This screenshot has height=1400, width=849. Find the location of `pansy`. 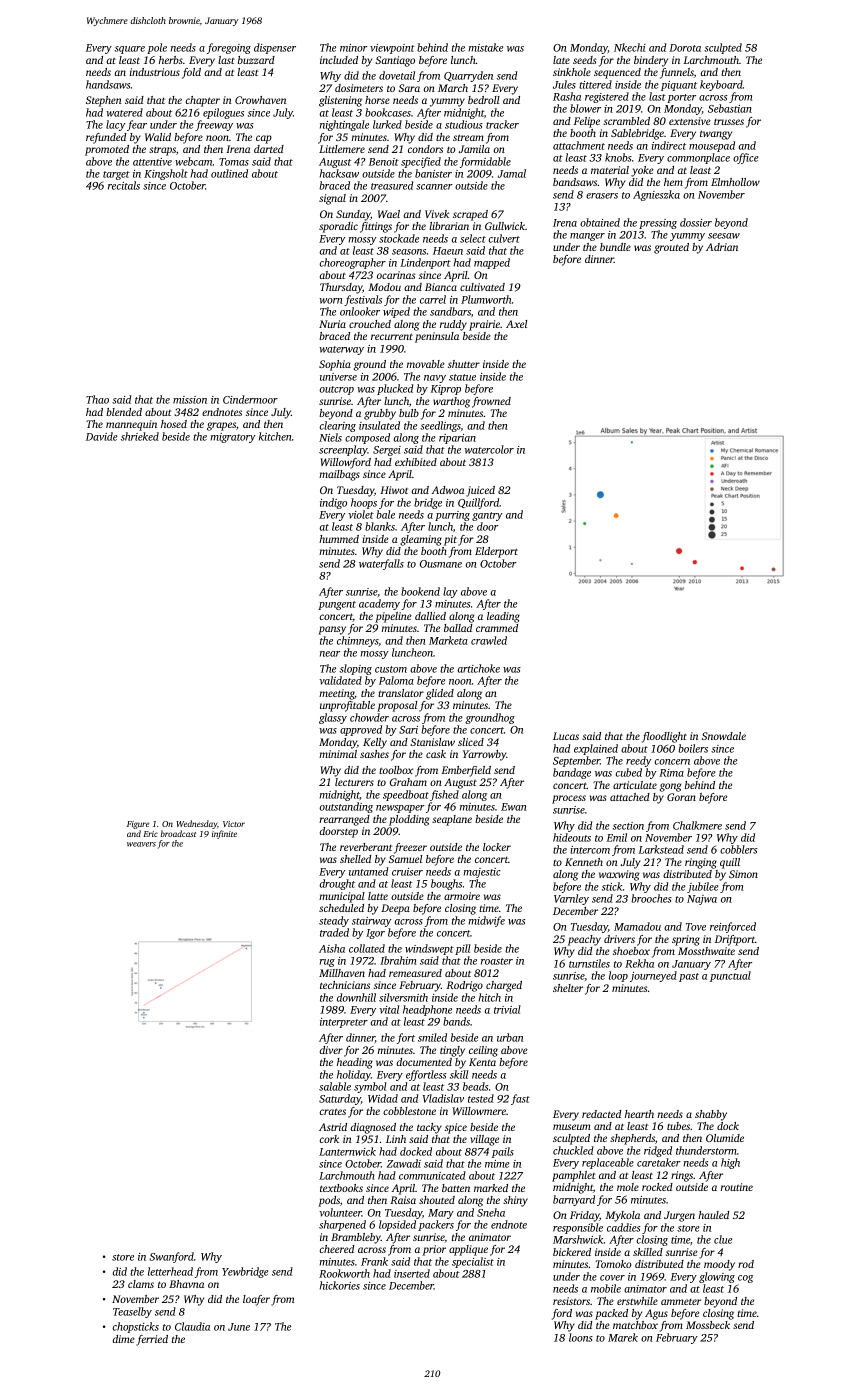

pansy is located at coordinates (332, 630).
